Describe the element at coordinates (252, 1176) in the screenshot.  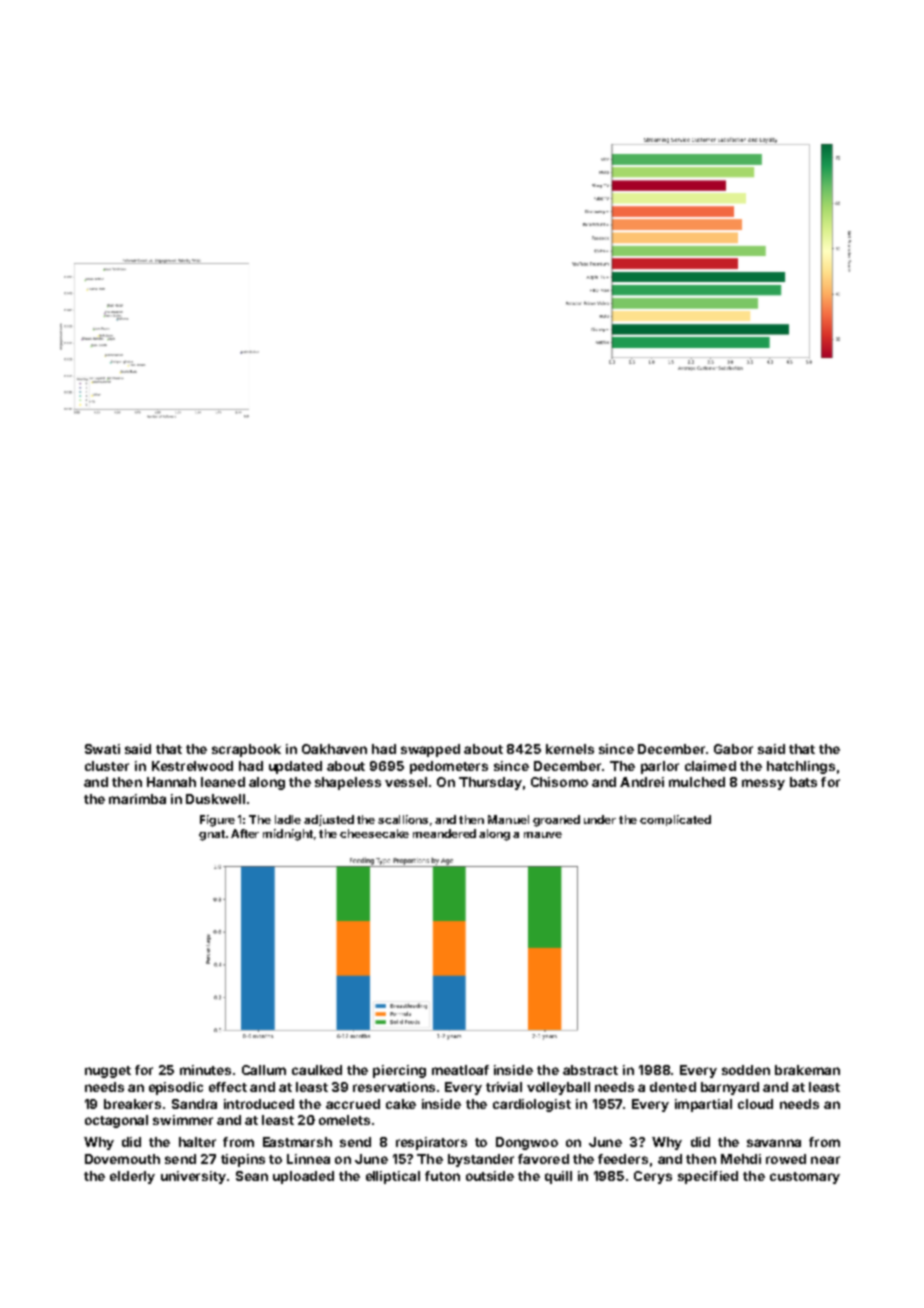
I see `Sean` at that location.
